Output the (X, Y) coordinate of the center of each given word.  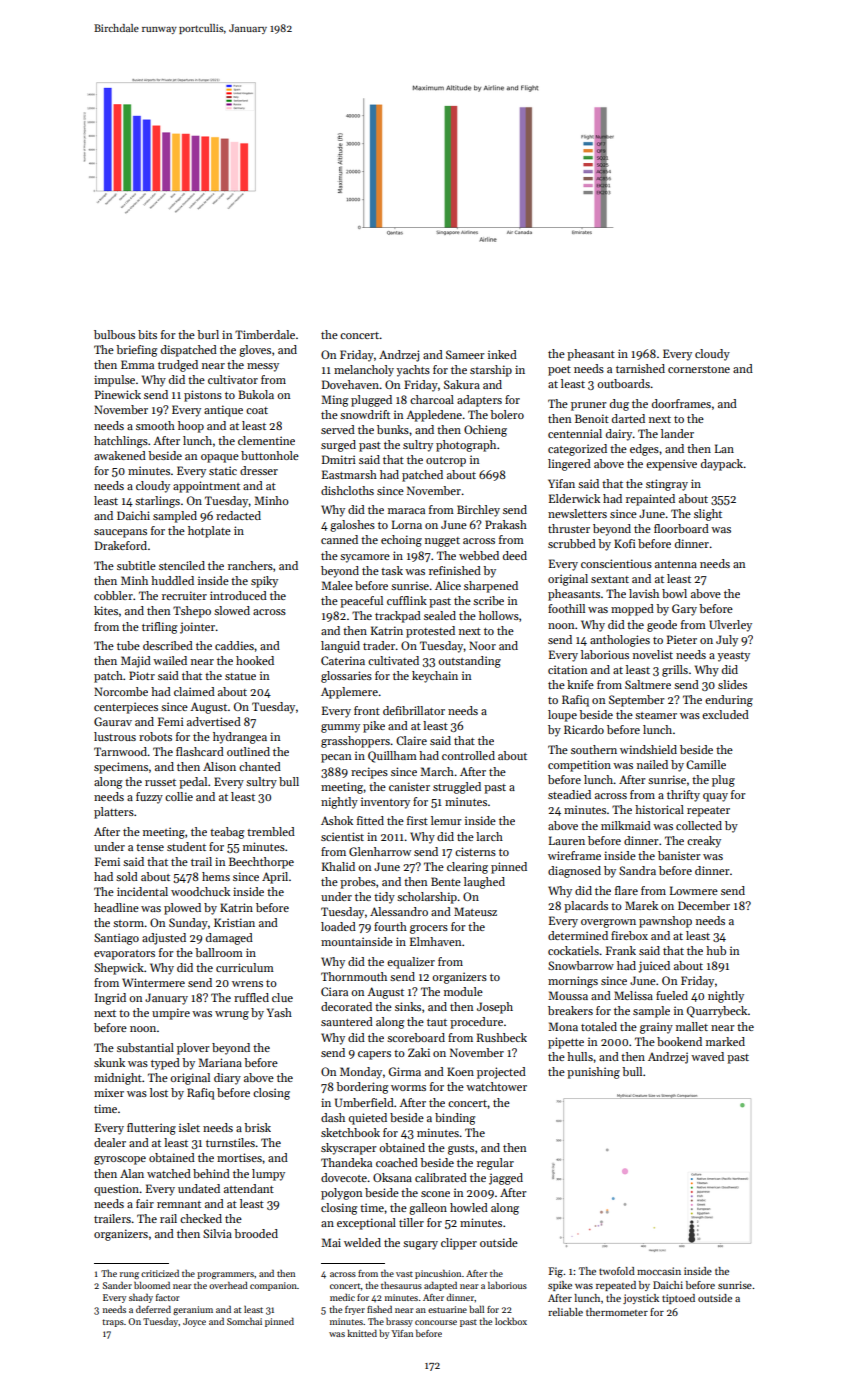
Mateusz (475, 911)
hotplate (209, 532)
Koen (460, 1071)
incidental (142, 891)
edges (644, 450)
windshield (648, 749)
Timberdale (265, 334)
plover (193, 1049)
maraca (406, 511)
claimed (194, 691)
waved (707, 1056)
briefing (136, 351)
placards (586, 907)
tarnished (640, 368)
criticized (160, 1273)
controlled (468, 755)
